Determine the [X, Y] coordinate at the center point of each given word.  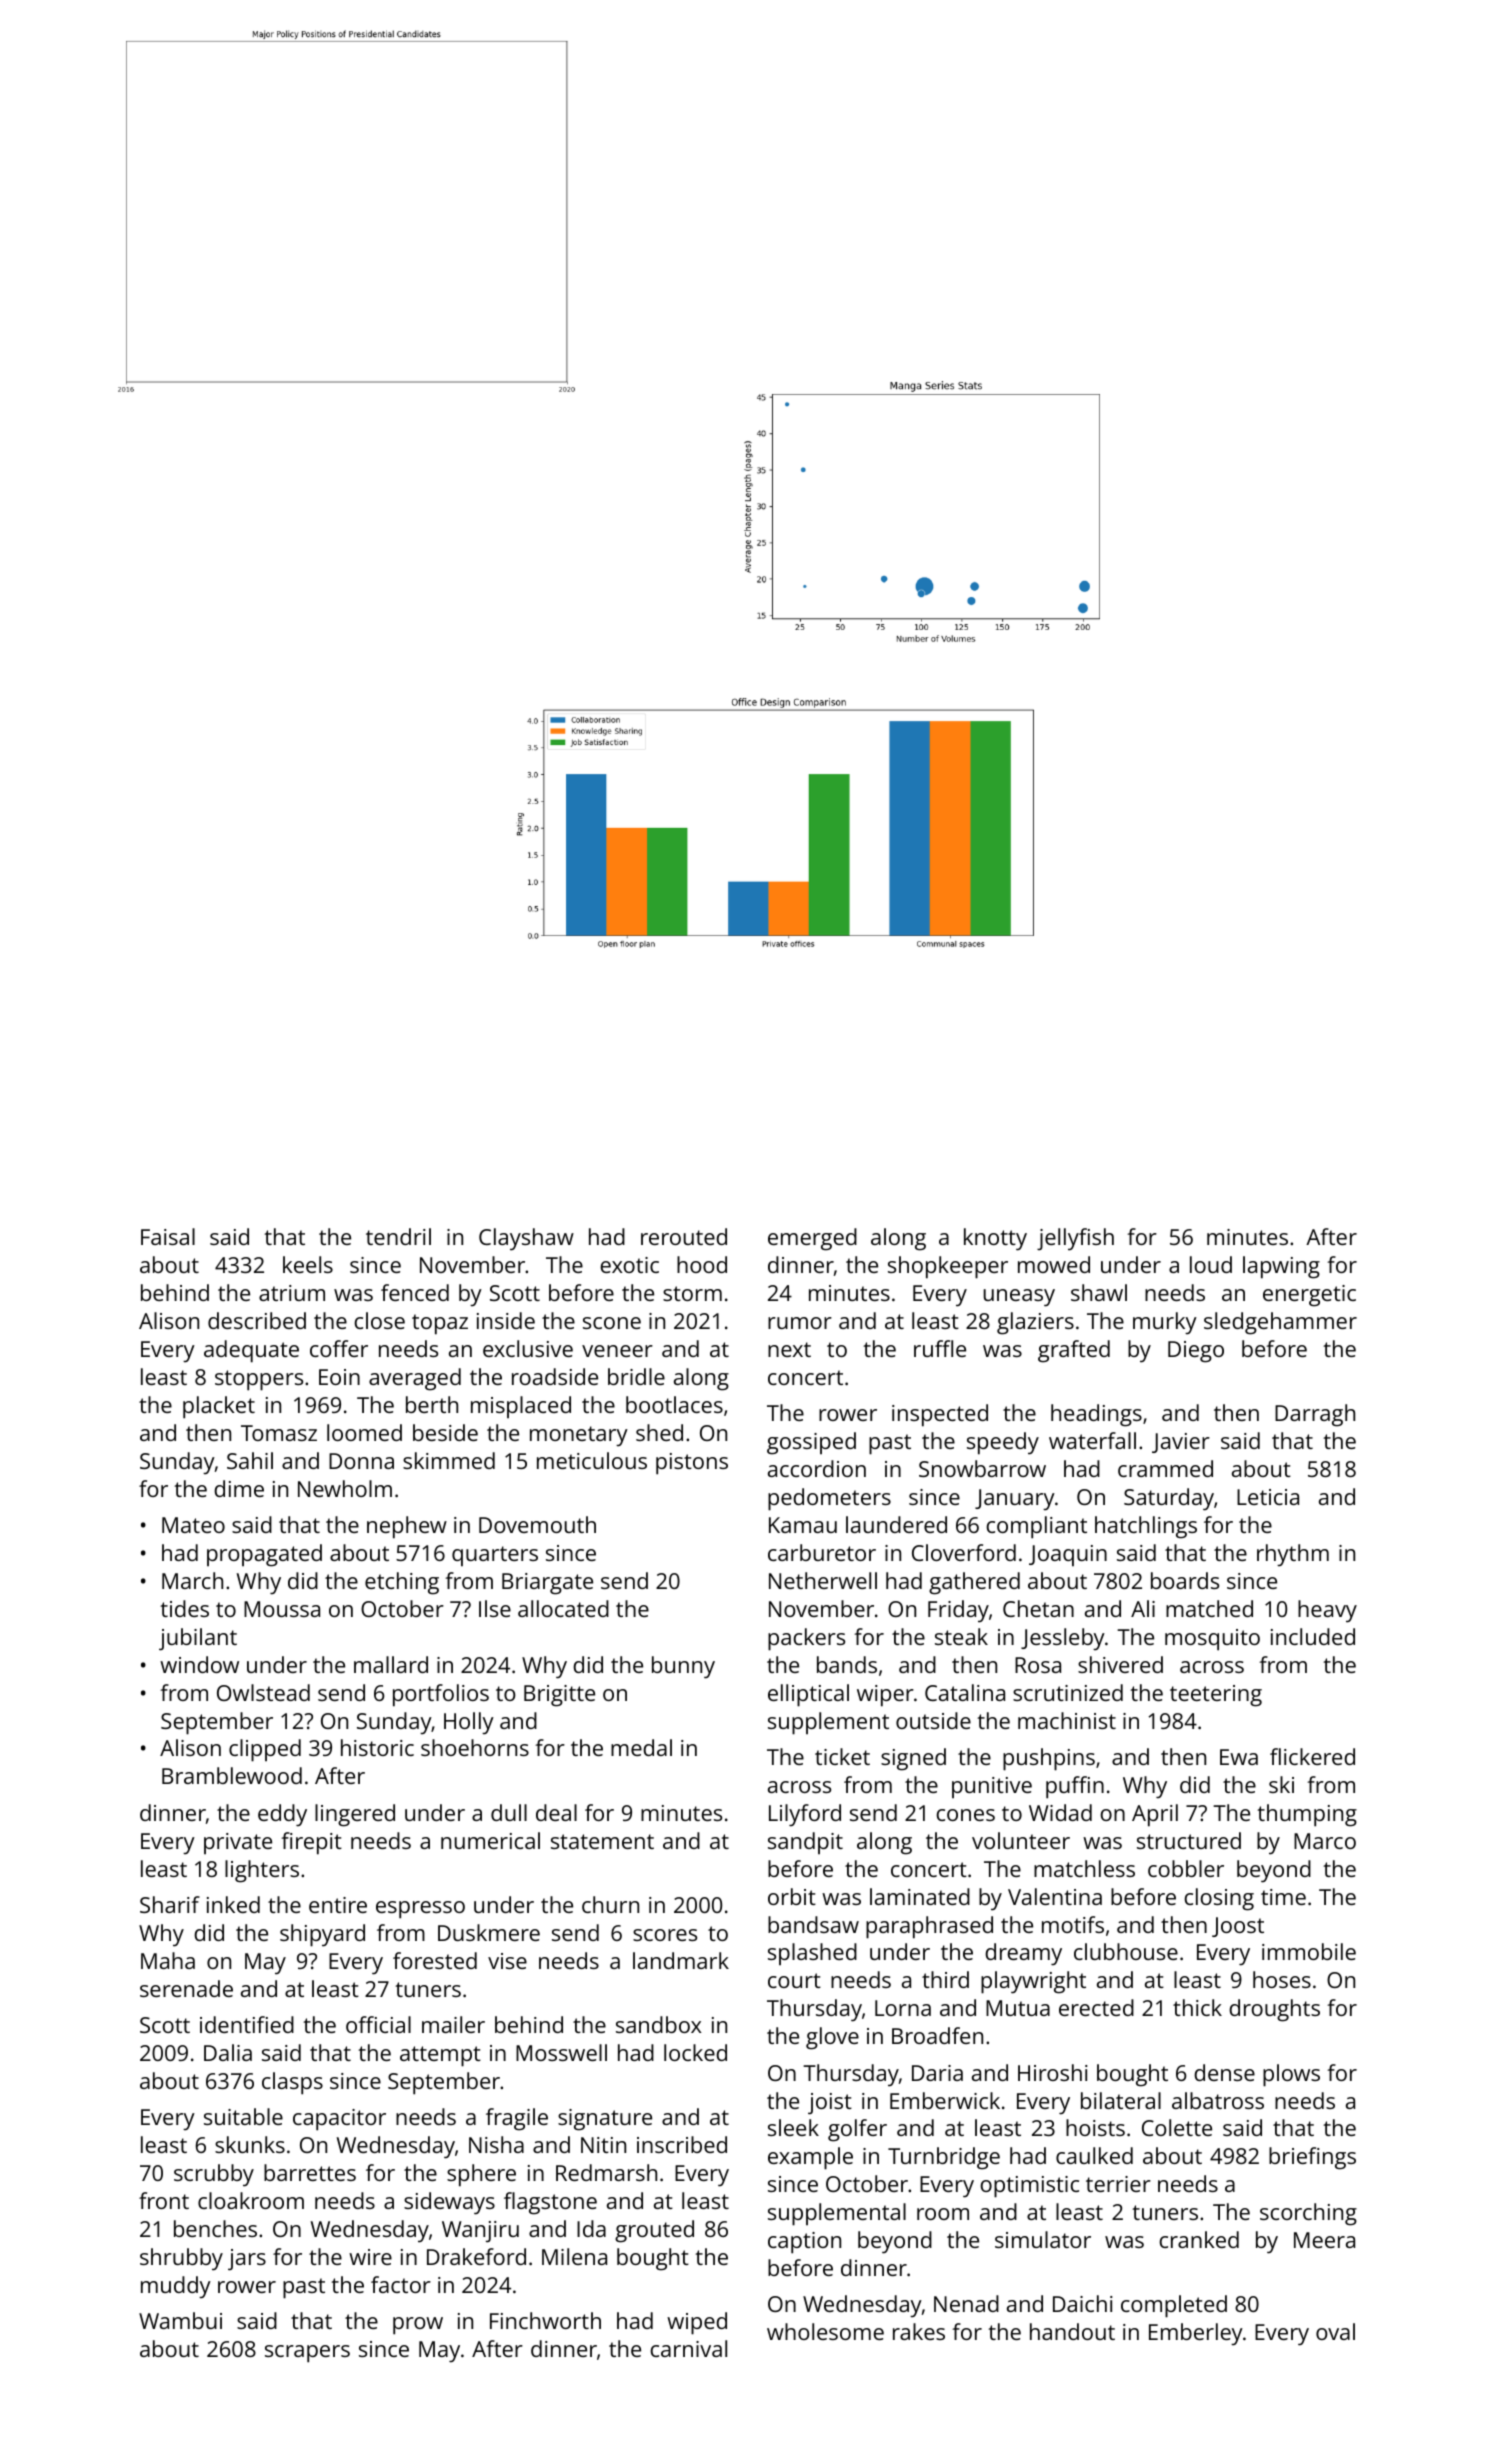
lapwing [1281, 1267]
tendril [398, 1236]
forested [435, 1960]
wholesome [825, 2331]
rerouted [684, 1236]
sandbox [658, 2024]
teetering [1216, 1696]
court [794, 1980]
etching [402, 1583]
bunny [683, 1667]
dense [1224, 2072]
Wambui [180, 2320]
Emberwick [945, 2100]
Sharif [170, 1904]
